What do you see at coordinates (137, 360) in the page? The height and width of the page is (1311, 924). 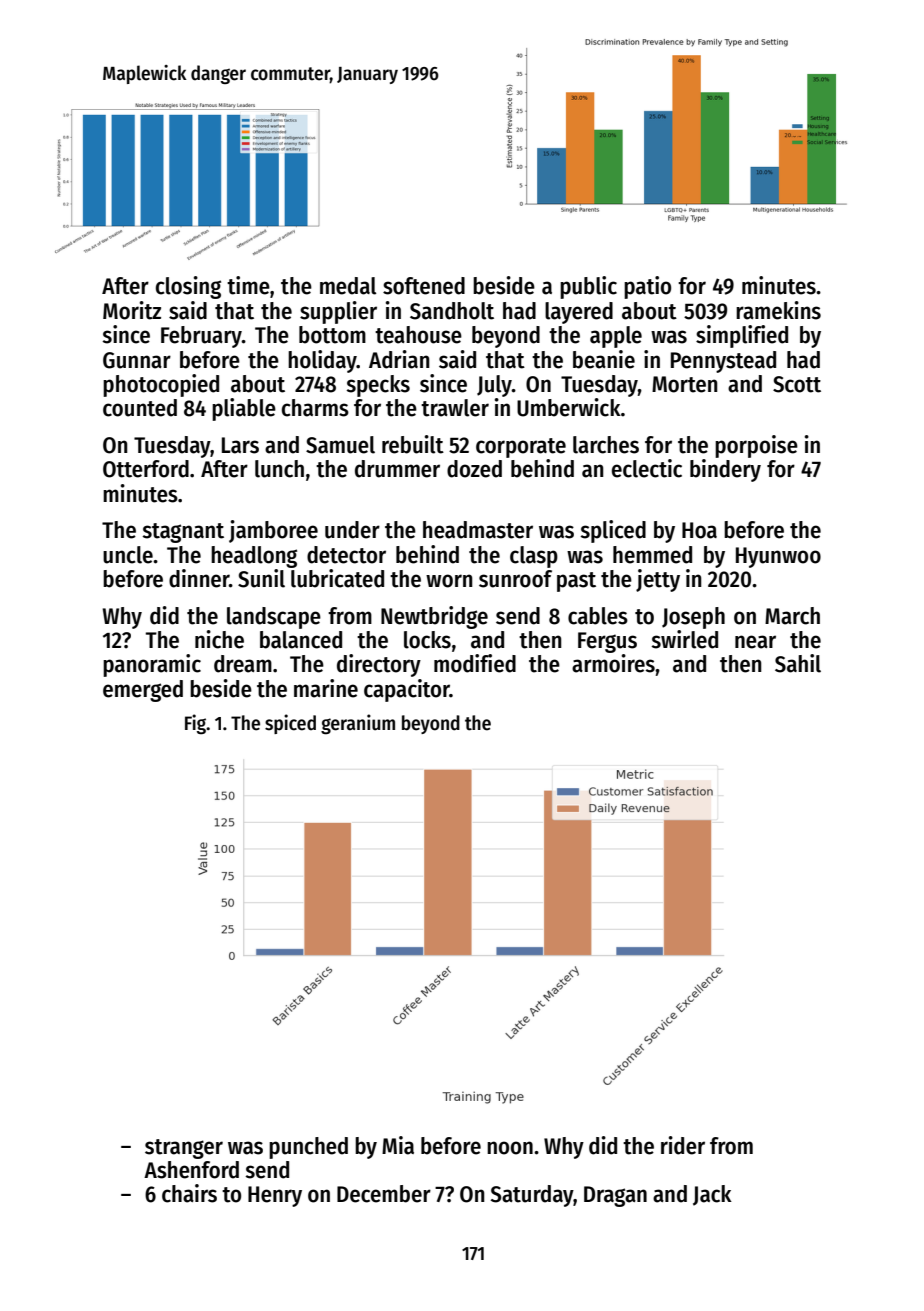 I see `Gunnar` at bounding box center [137, 360].
